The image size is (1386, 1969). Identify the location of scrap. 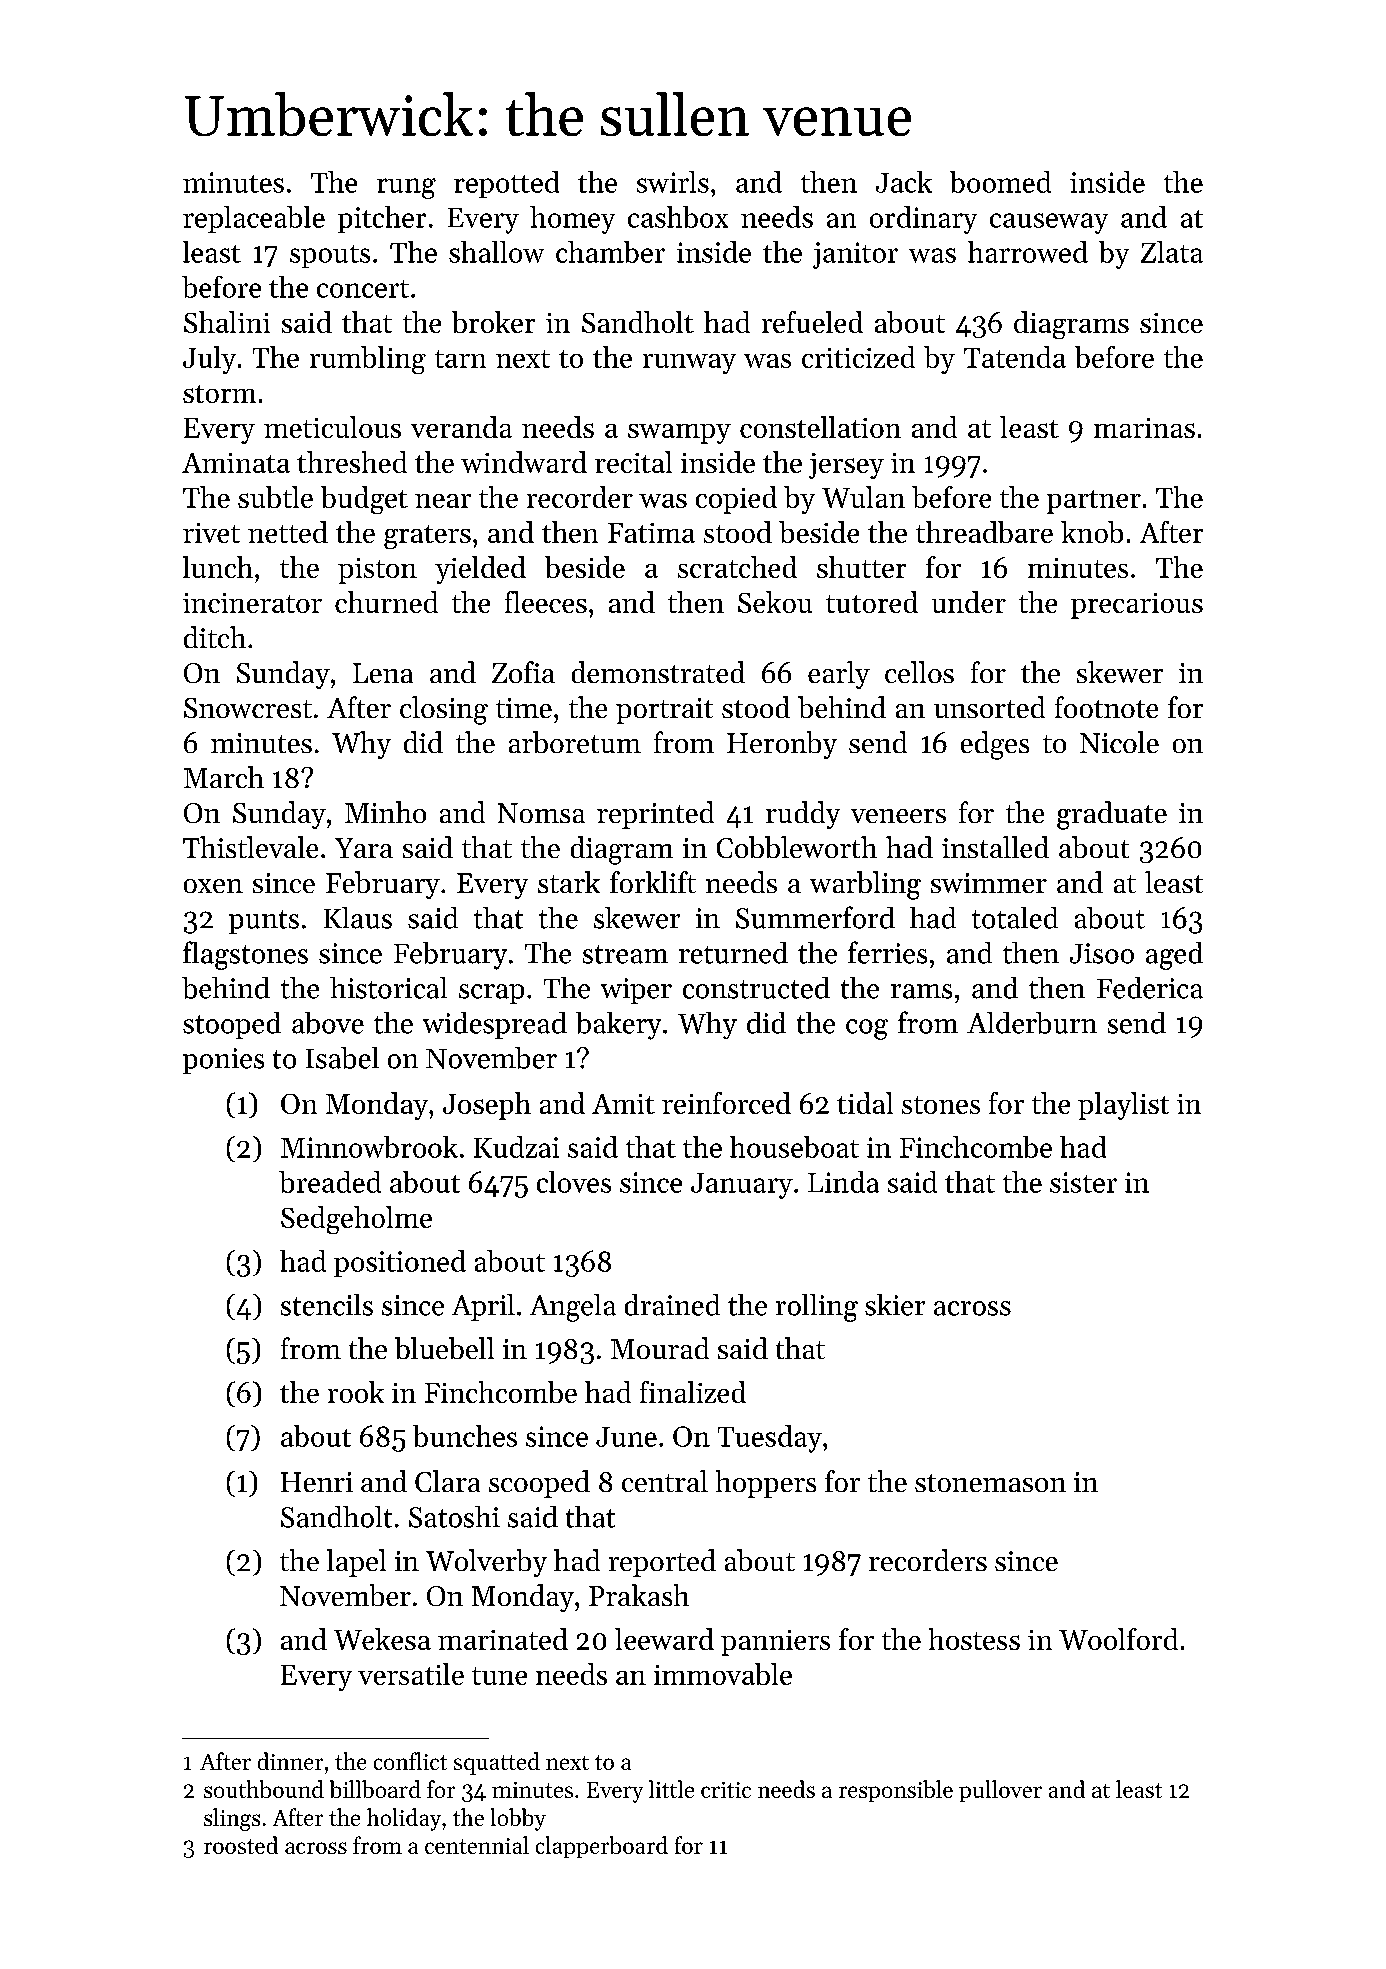
(491, 994).
